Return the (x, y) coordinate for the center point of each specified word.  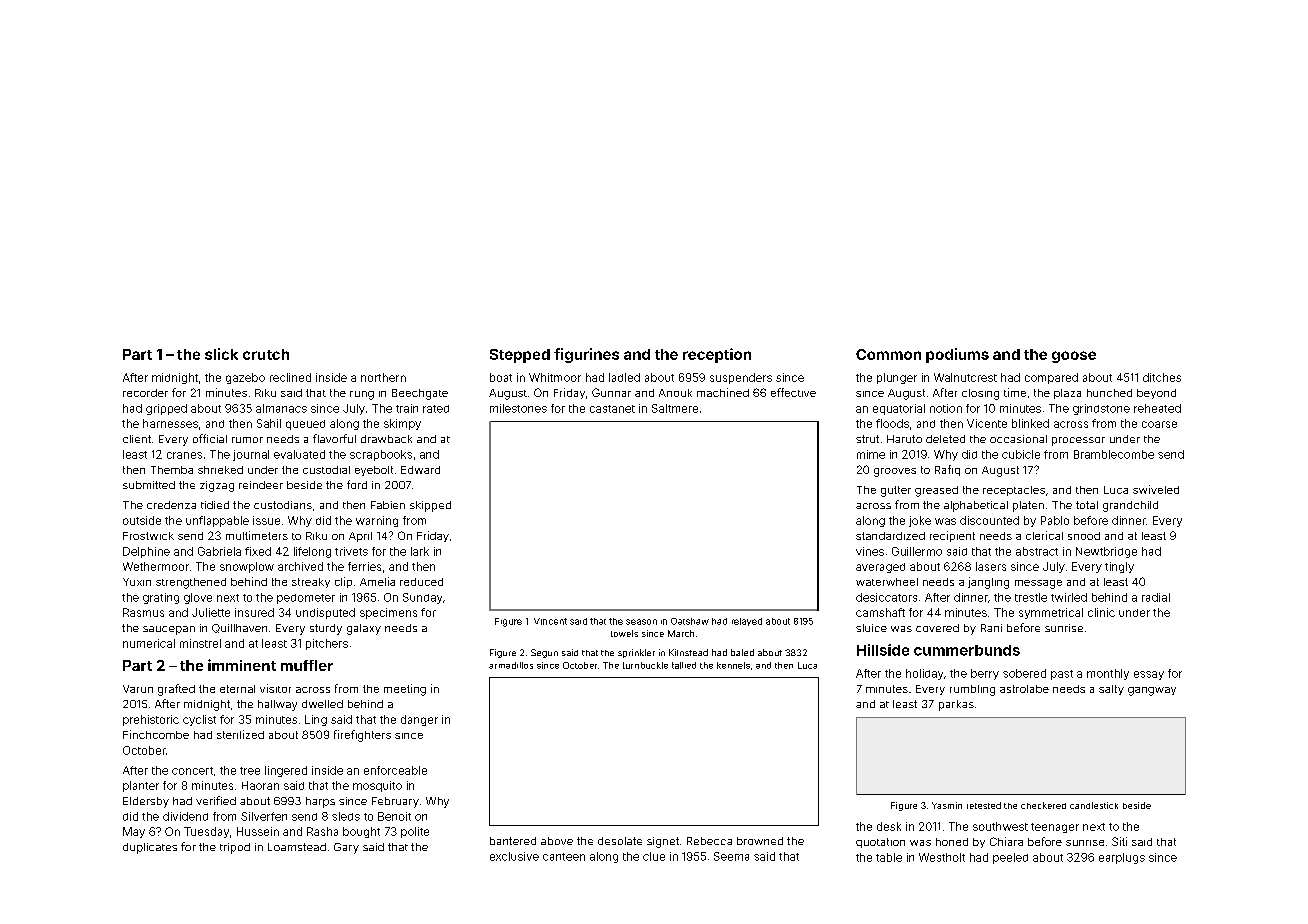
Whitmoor (555, 377)
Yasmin (947, 805)
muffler (307, 665)
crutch (266, 354)
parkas (956, 705)
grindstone (1101, 409)
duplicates (150, 848)
